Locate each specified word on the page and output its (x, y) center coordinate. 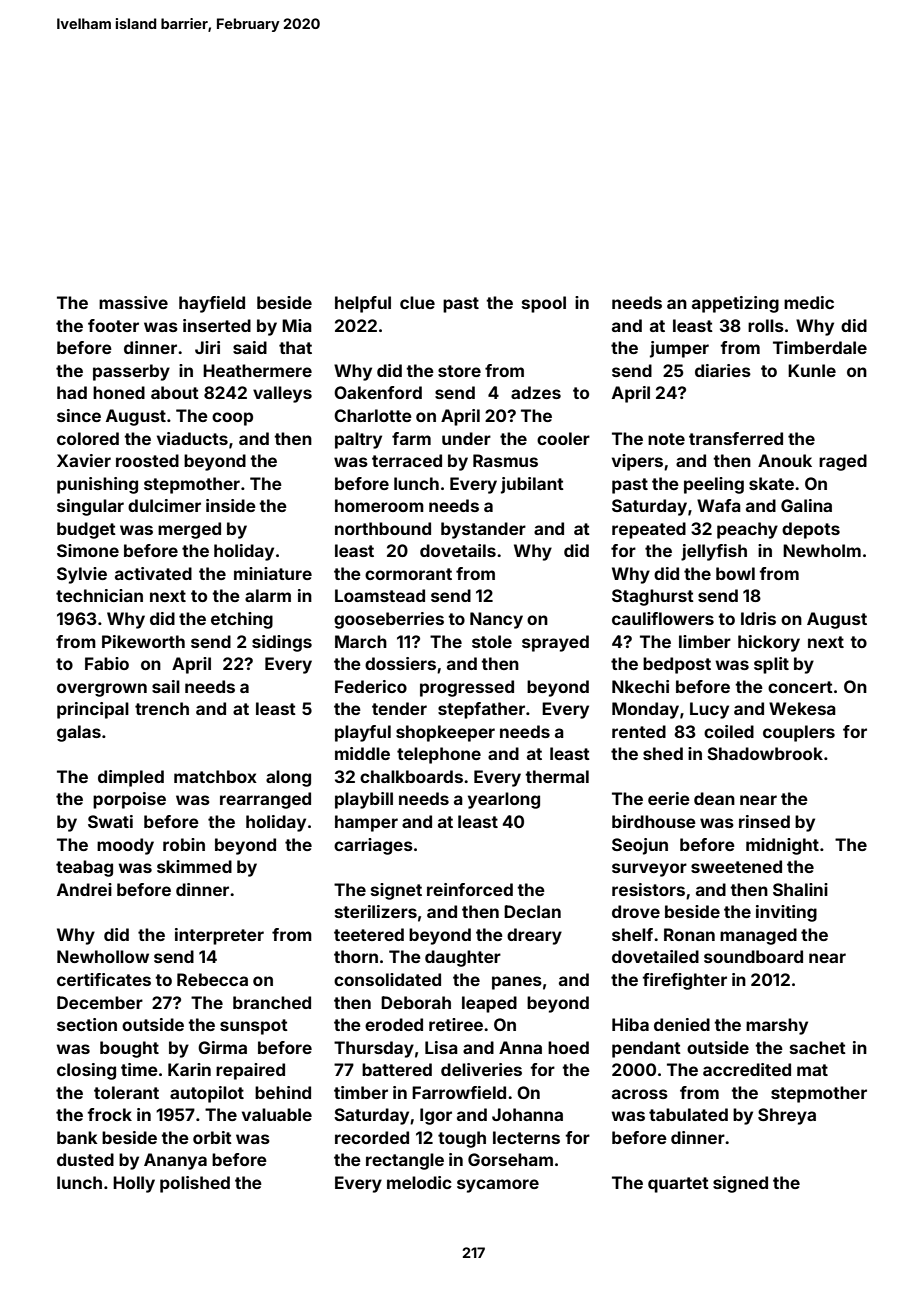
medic (809, 302)
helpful (363, 304)
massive (133, 302)
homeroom (379, 505)
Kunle (812, 370)
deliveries (481, 1069)
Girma (222, 1047)
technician (99, 595)
